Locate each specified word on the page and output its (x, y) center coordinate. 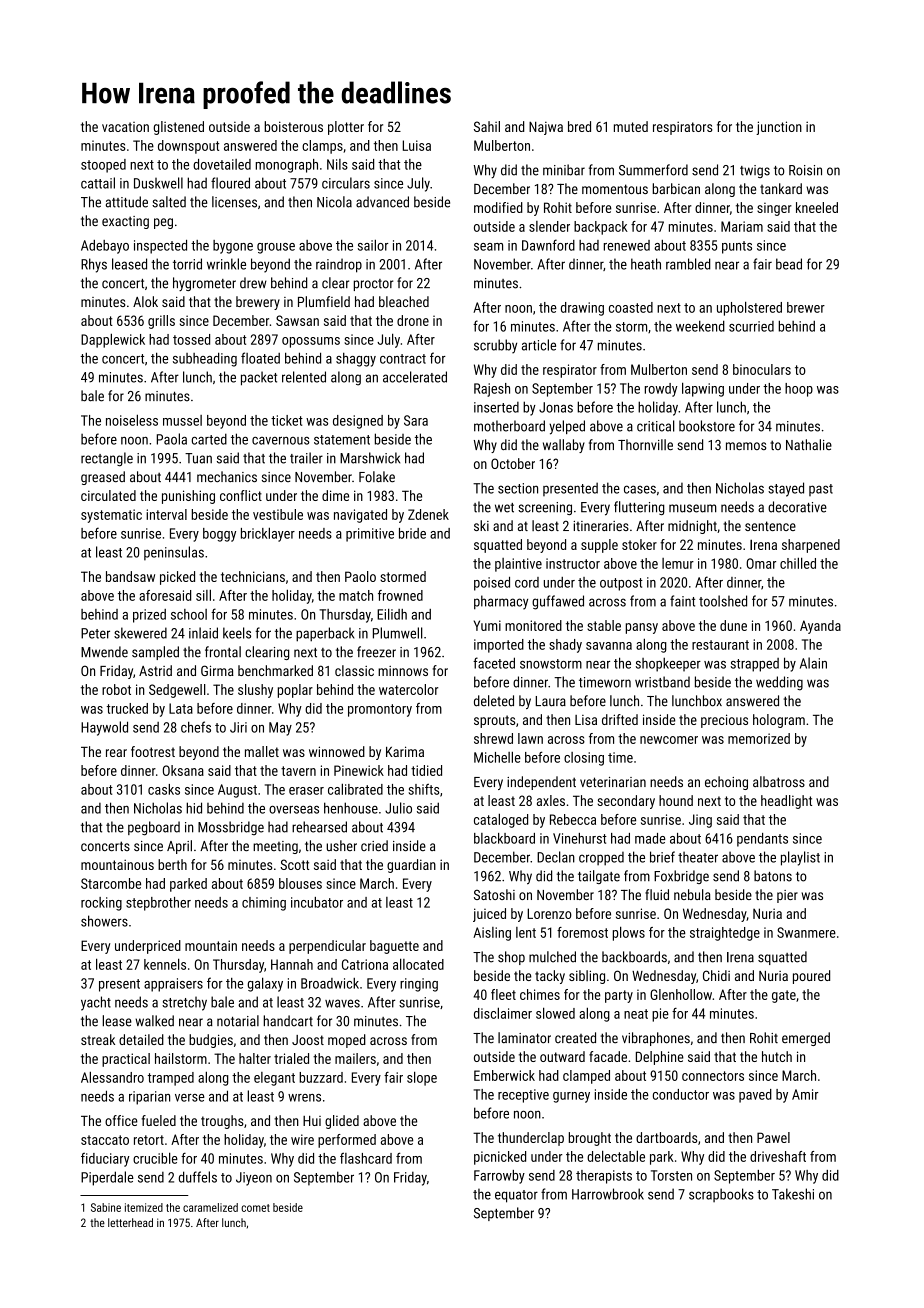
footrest (153, 751)
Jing (700, 821)
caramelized (210, 1207)
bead (789, 264)
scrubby (495, 346)
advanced (382, 202)
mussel (182, 420)
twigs (755, 171)
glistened (178, 128)
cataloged (501, 820)
